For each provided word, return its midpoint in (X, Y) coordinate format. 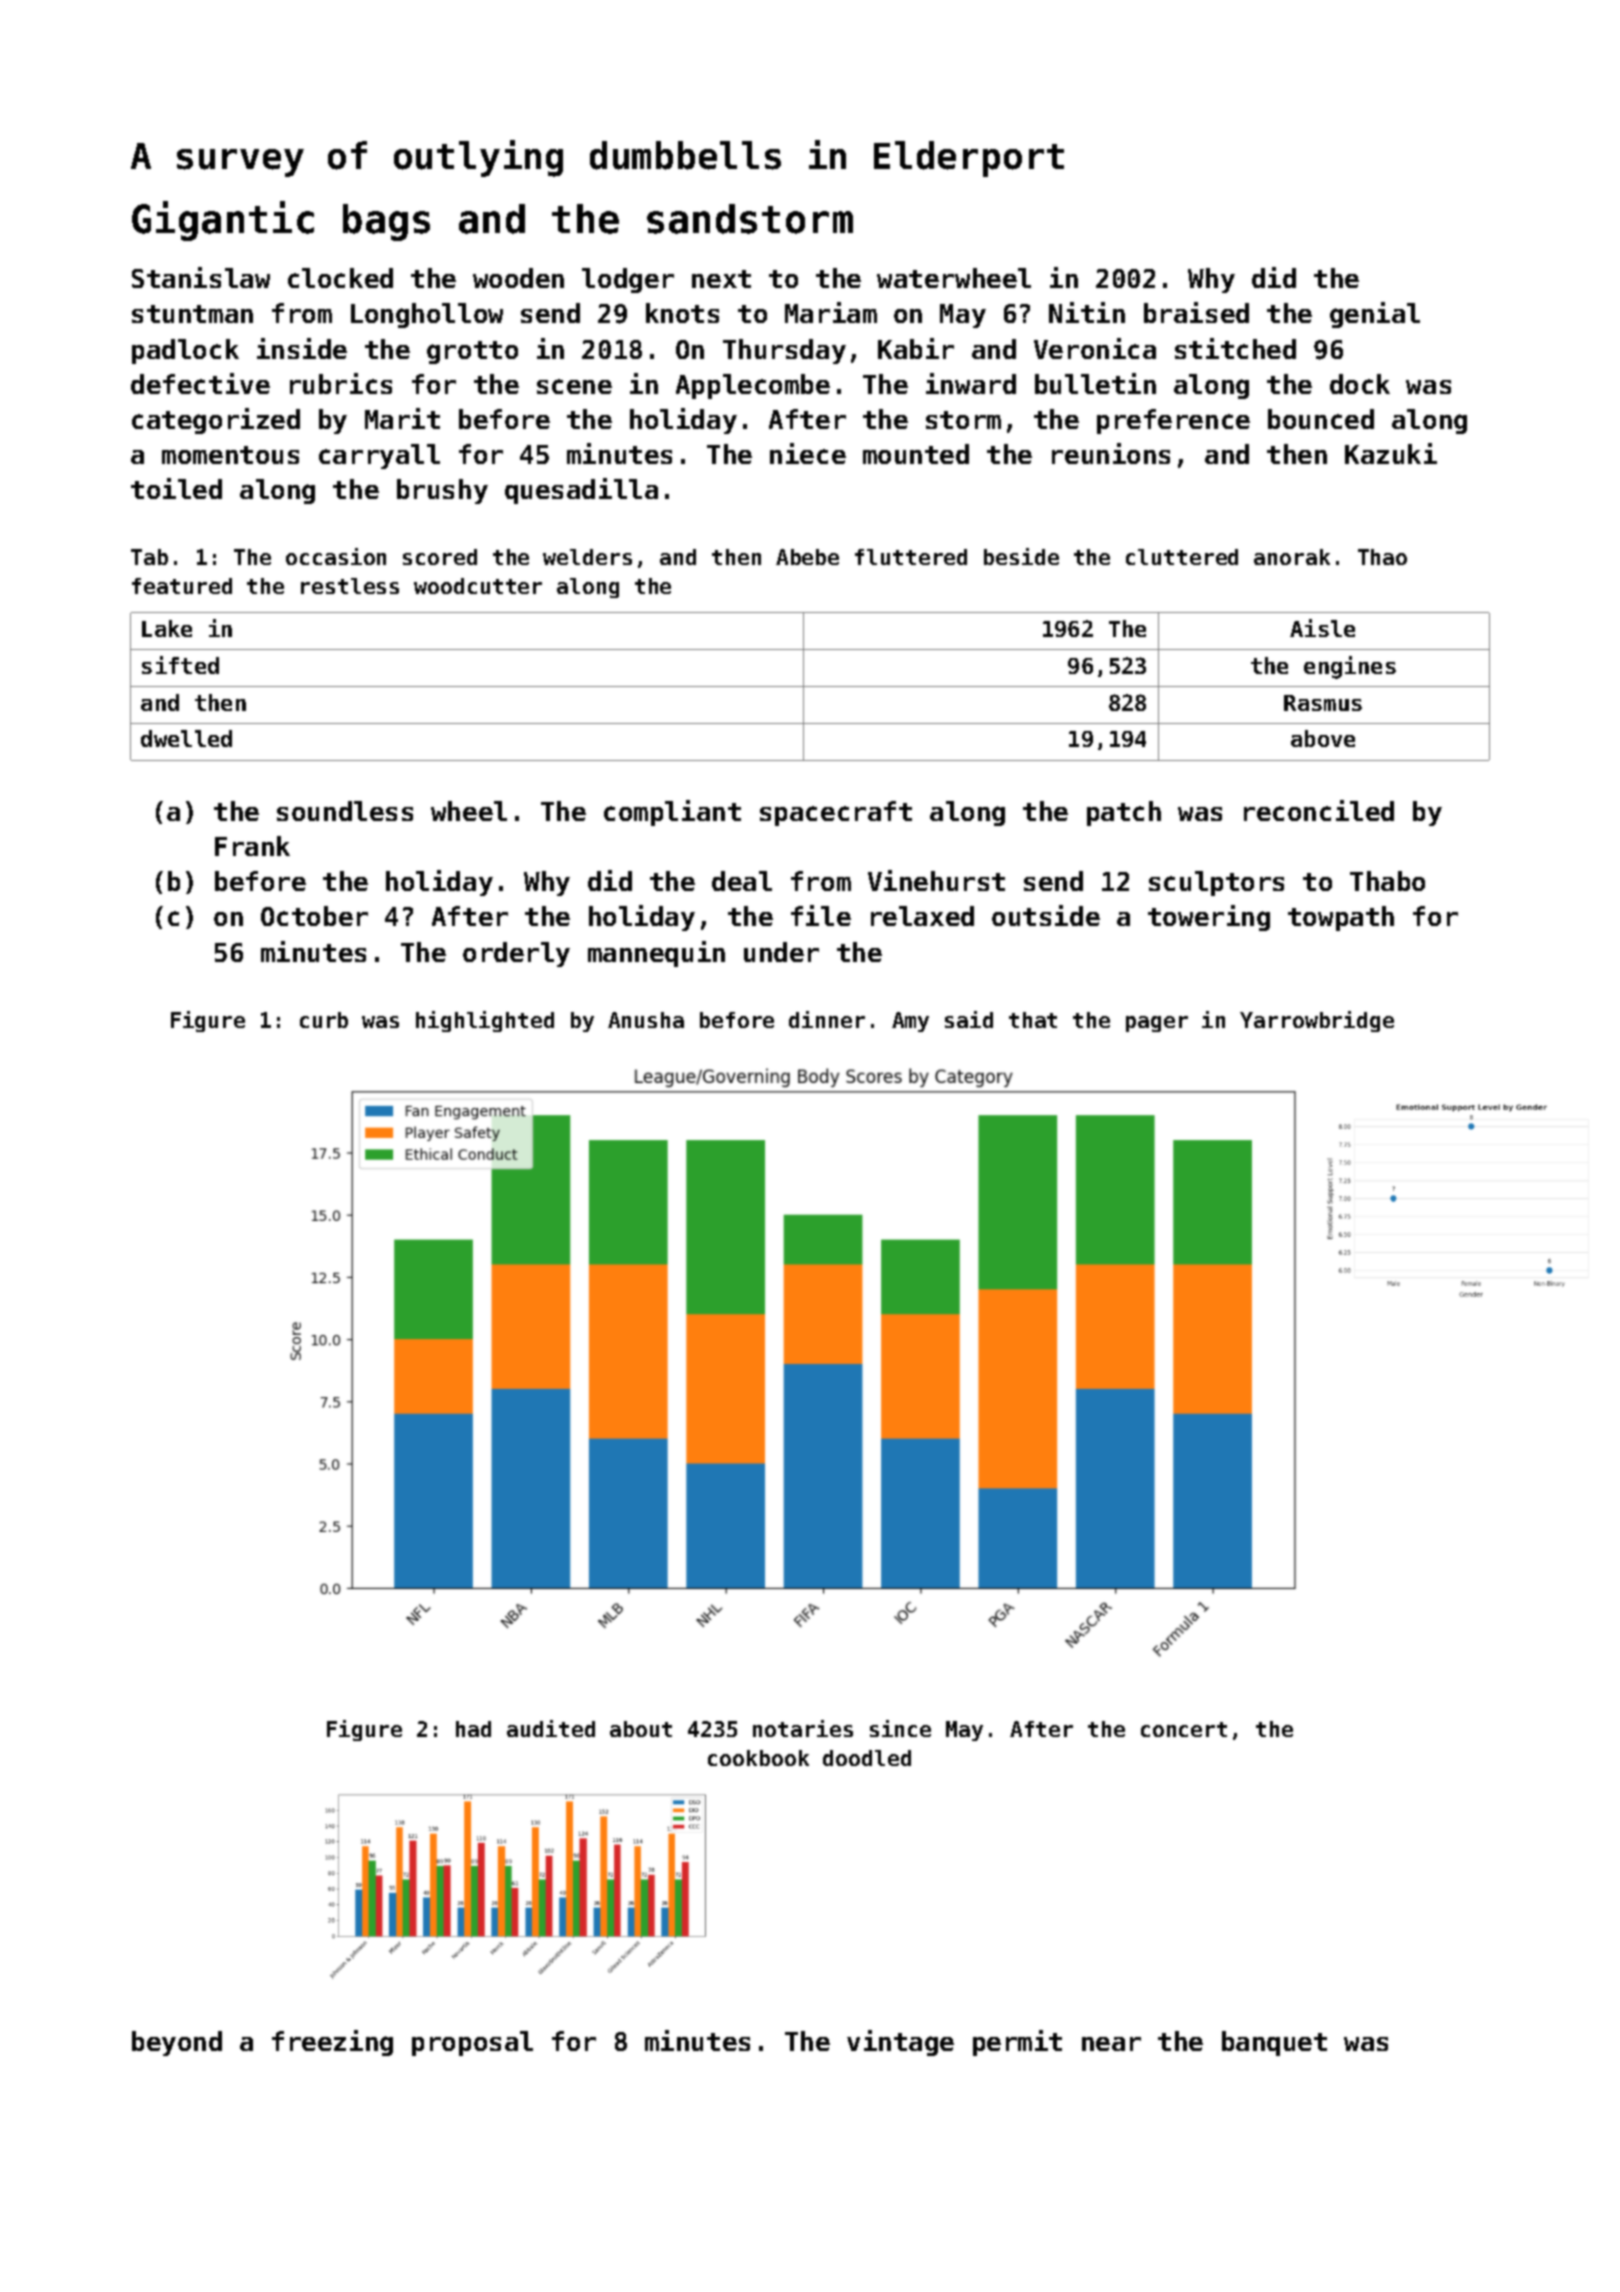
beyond (177, 2043)
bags (386, 222)
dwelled (186, 738)
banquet (1274, 2043)
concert (1184, 1729)
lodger (628, 280)
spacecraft (836, 813)
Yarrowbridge (1317, 1021)
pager (1157, 1024)
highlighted (485, 1021)
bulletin (1095, 383)
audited (551, 1728)
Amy (910, 1022)
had (473, 1729)
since (900, 1728)
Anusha (646, 1020)
